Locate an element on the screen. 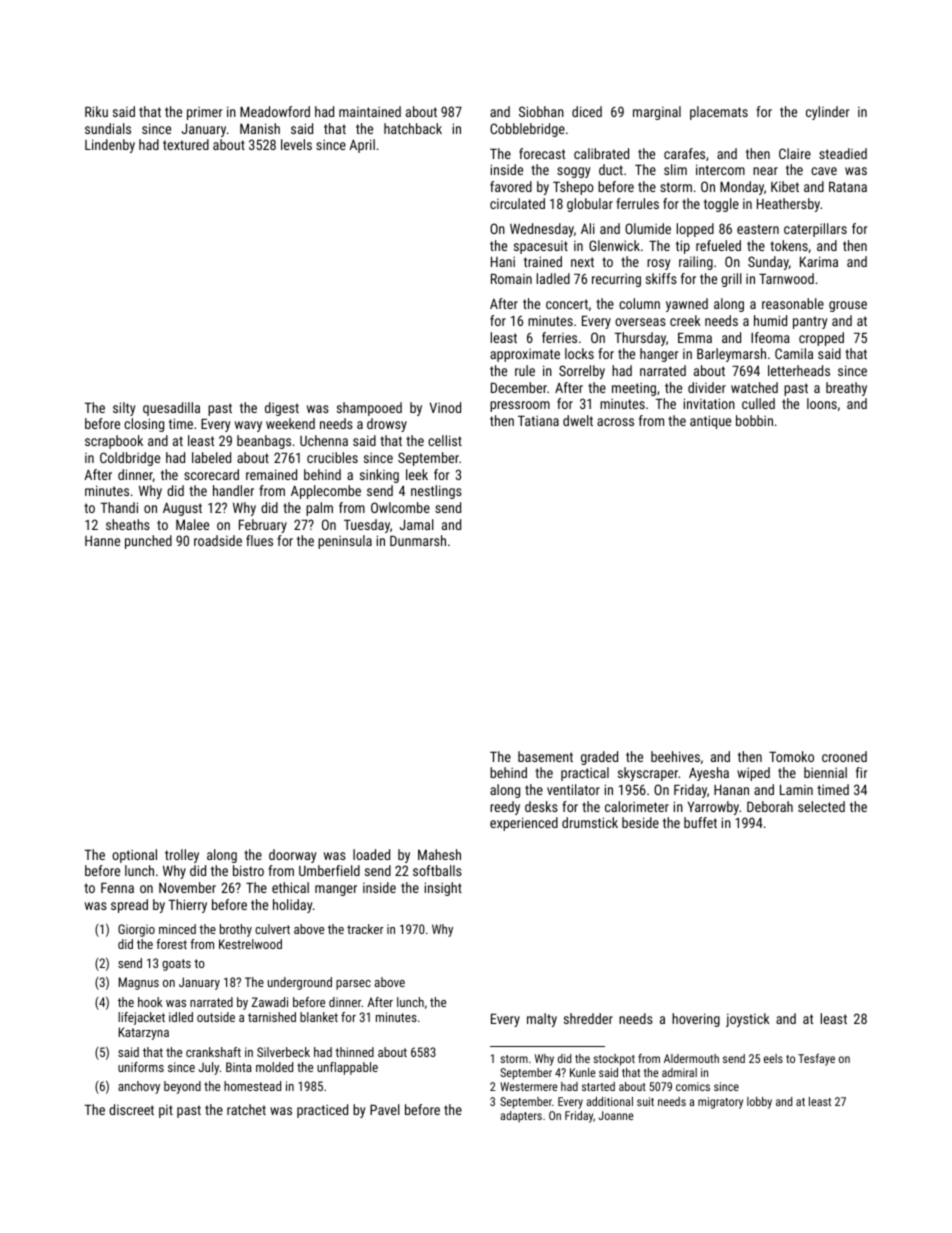 This screenshot has height=1233, width=952. optional is located at coordinates (134, 856).
